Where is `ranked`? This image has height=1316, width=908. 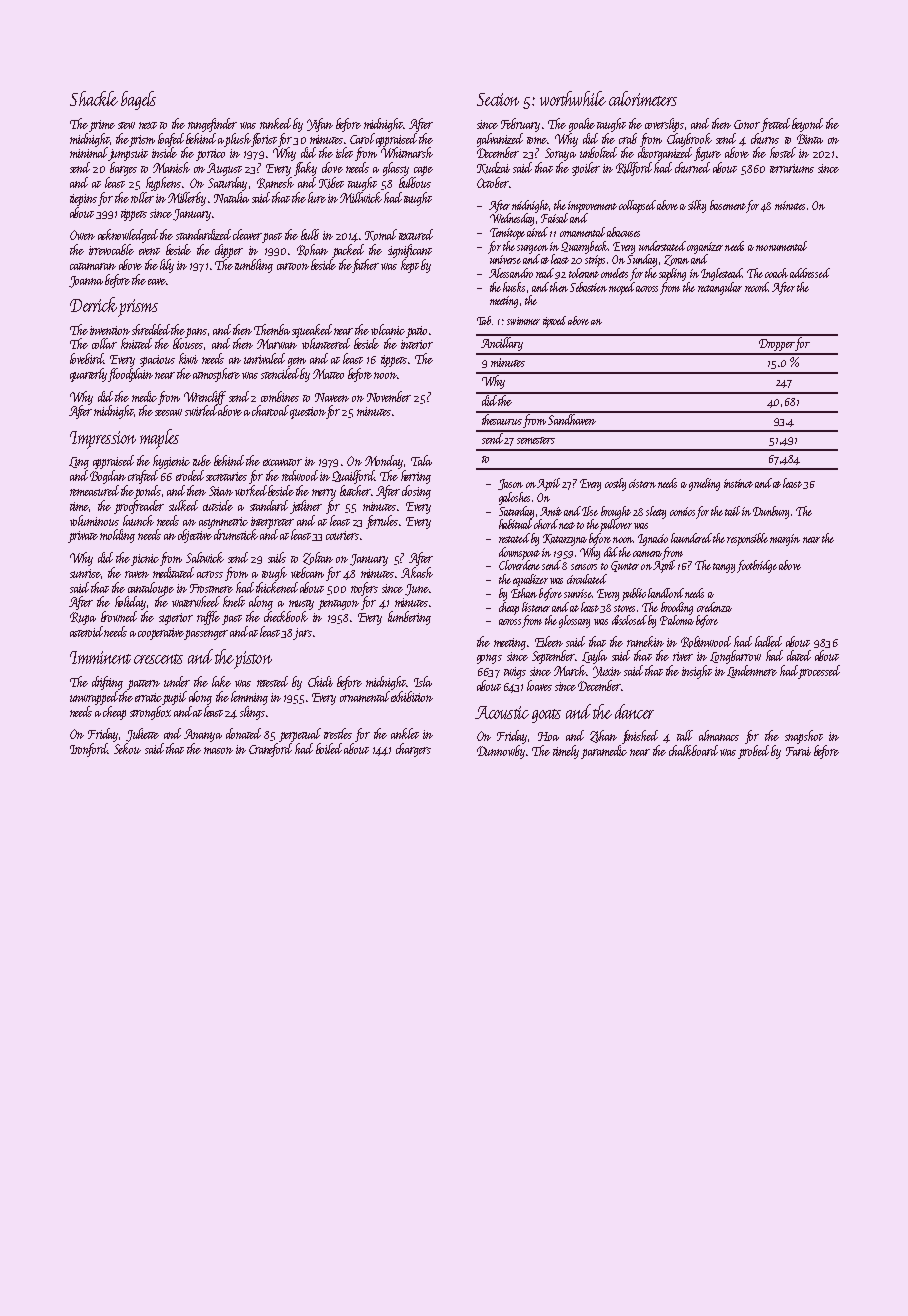 ranked is located at coordinates (275, 123).
